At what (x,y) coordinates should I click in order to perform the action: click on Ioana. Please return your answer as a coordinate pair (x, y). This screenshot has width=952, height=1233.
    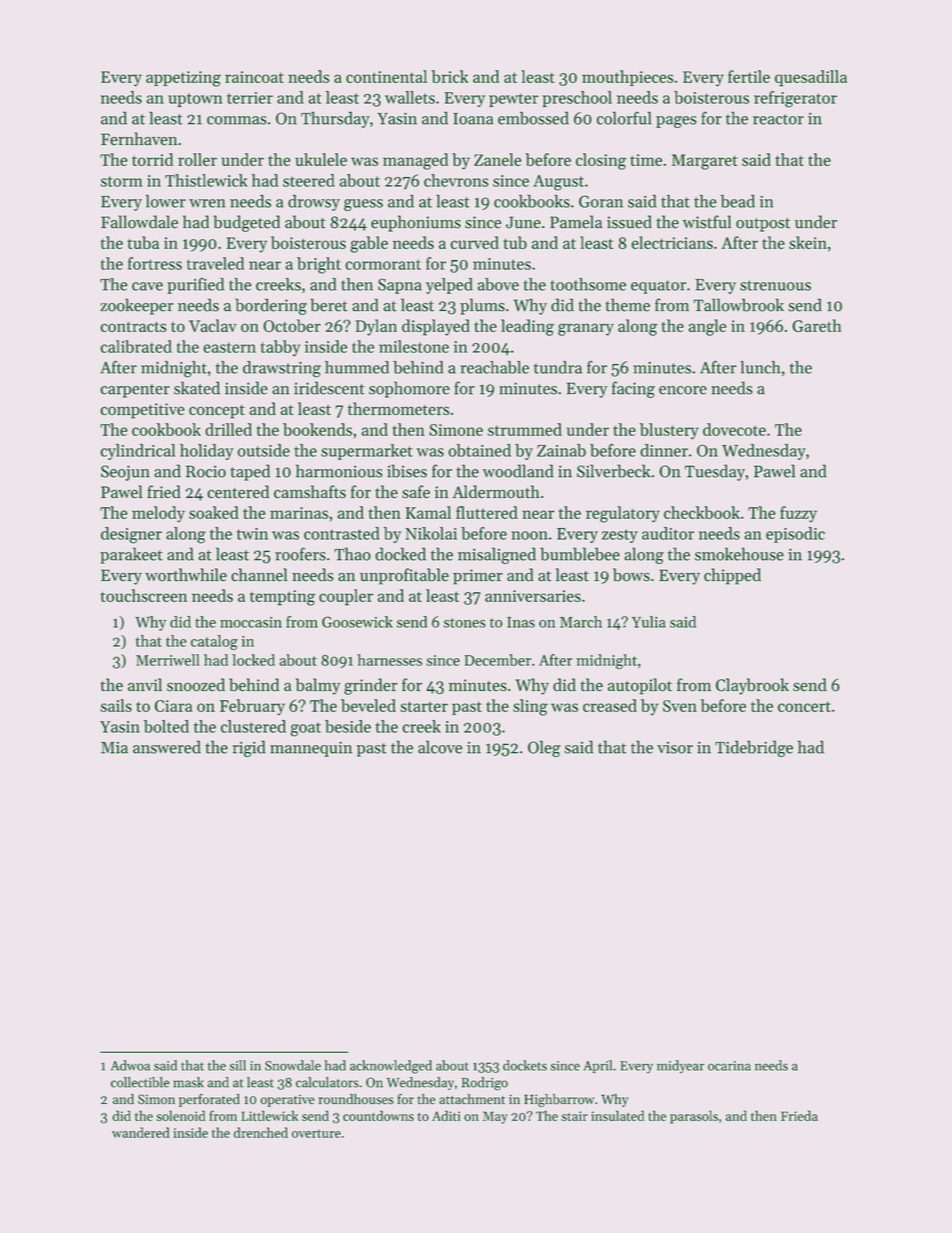
    Looking at the image, I should click on (473, 119).
